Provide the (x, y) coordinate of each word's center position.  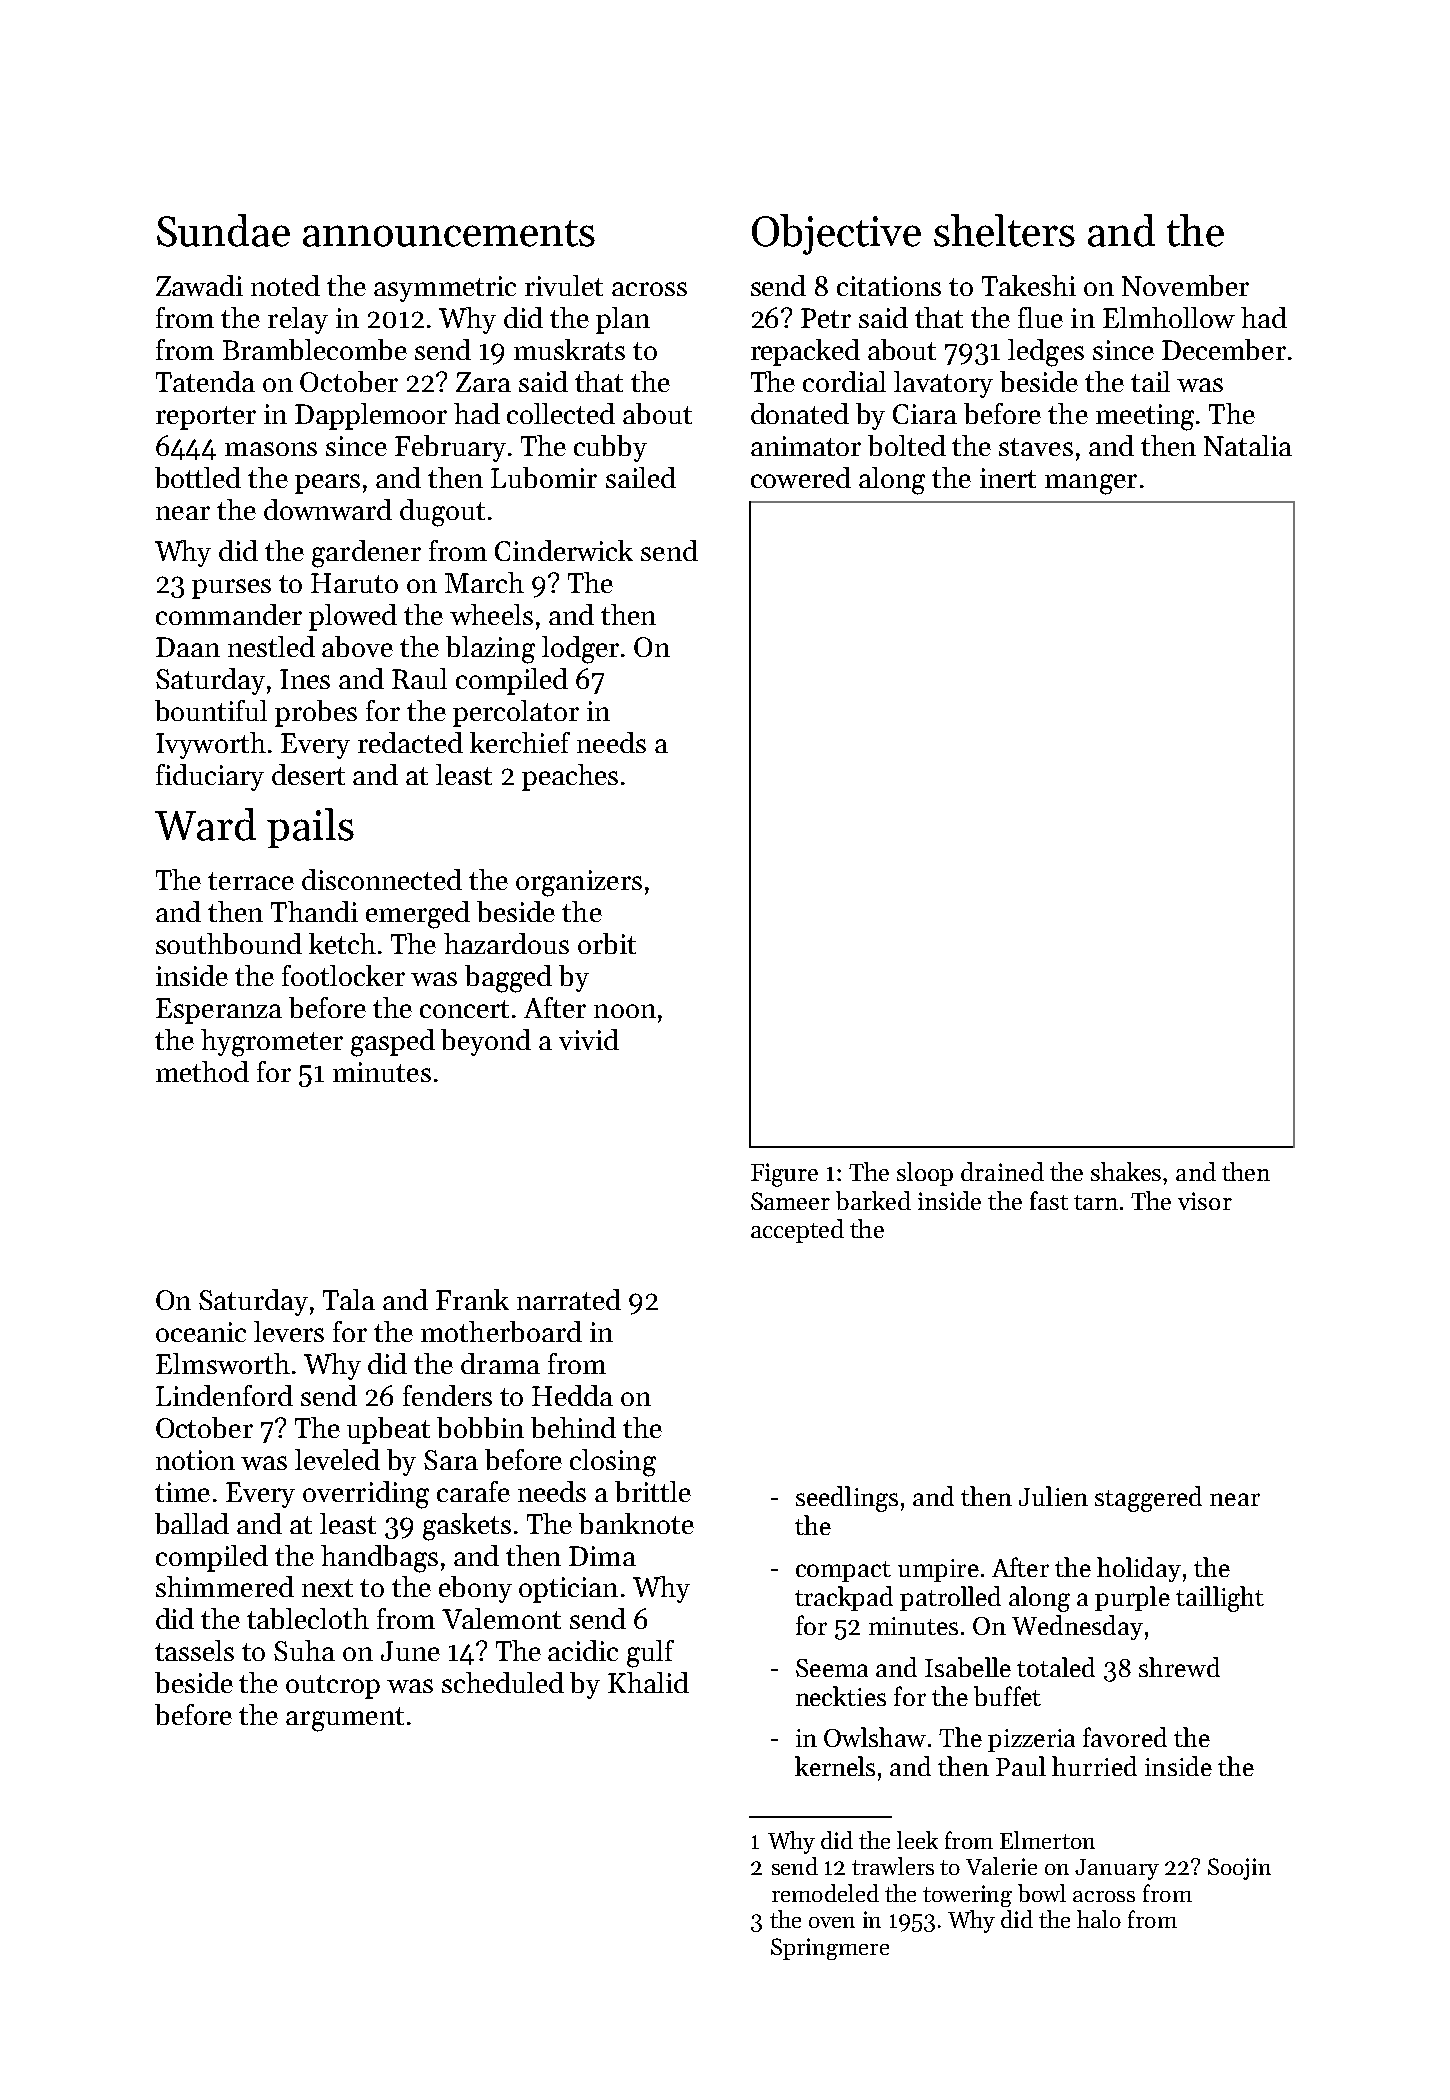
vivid (589, 1039)
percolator (516, 713)
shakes (1126, 1171)
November (1185, 285)
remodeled (825, 1893)
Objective (836, 234)
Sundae (223, 230)
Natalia (1248, 445)
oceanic (201, 1332)
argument (345, 1719)
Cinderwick (564, 550)
